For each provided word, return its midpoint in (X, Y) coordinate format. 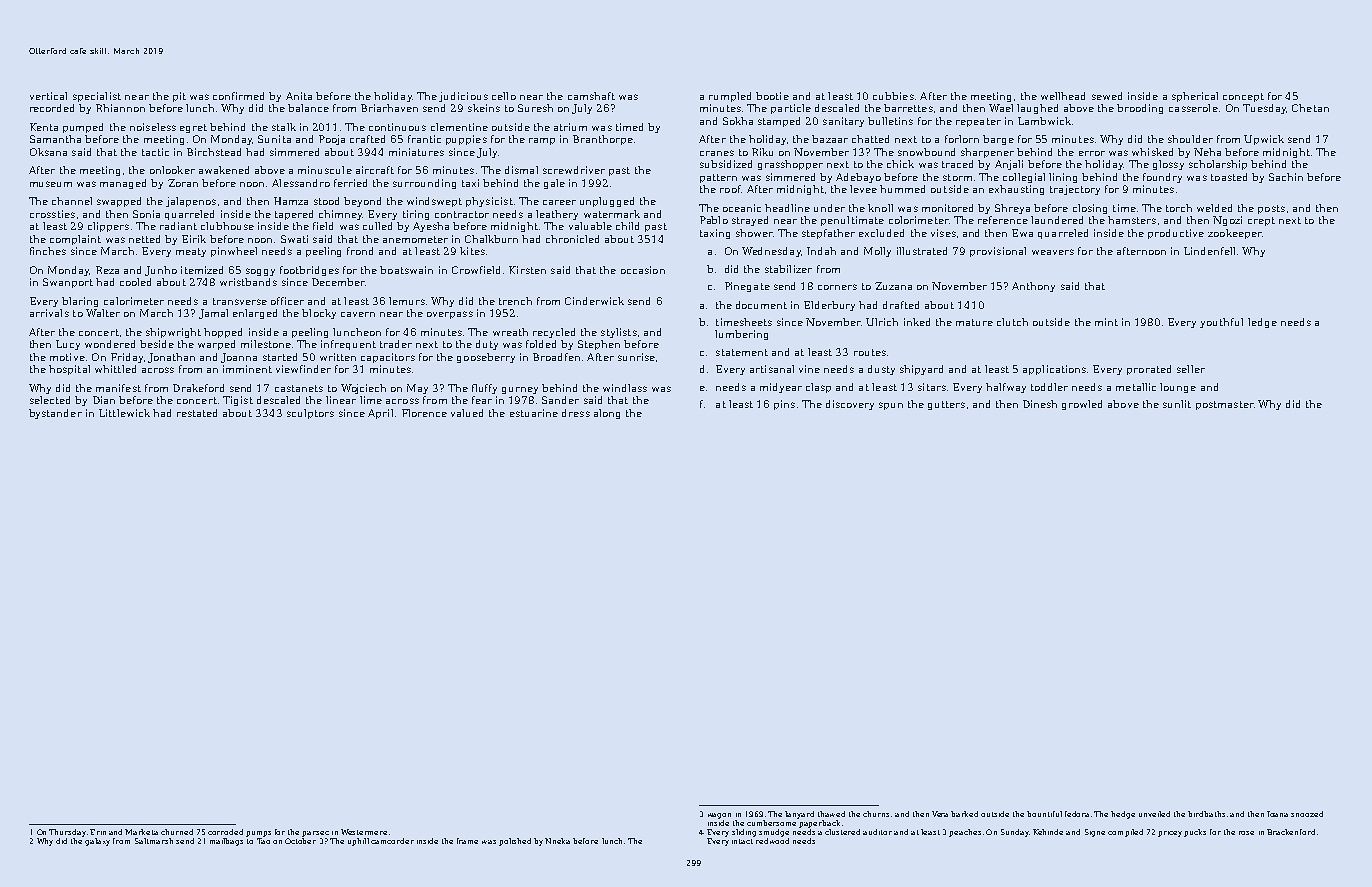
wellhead (1063, 96)
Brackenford (1291, 832)
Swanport (68, 283)
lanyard (799, 815)
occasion (643, 270)
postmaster (1225, 405)
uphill (358, 842)
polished (515, 842)
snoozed (1307, 814)
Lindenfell (1209, 251)
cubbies (893, 96)
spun (891, 406)
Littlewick (124, 413)
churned (177, 832)
